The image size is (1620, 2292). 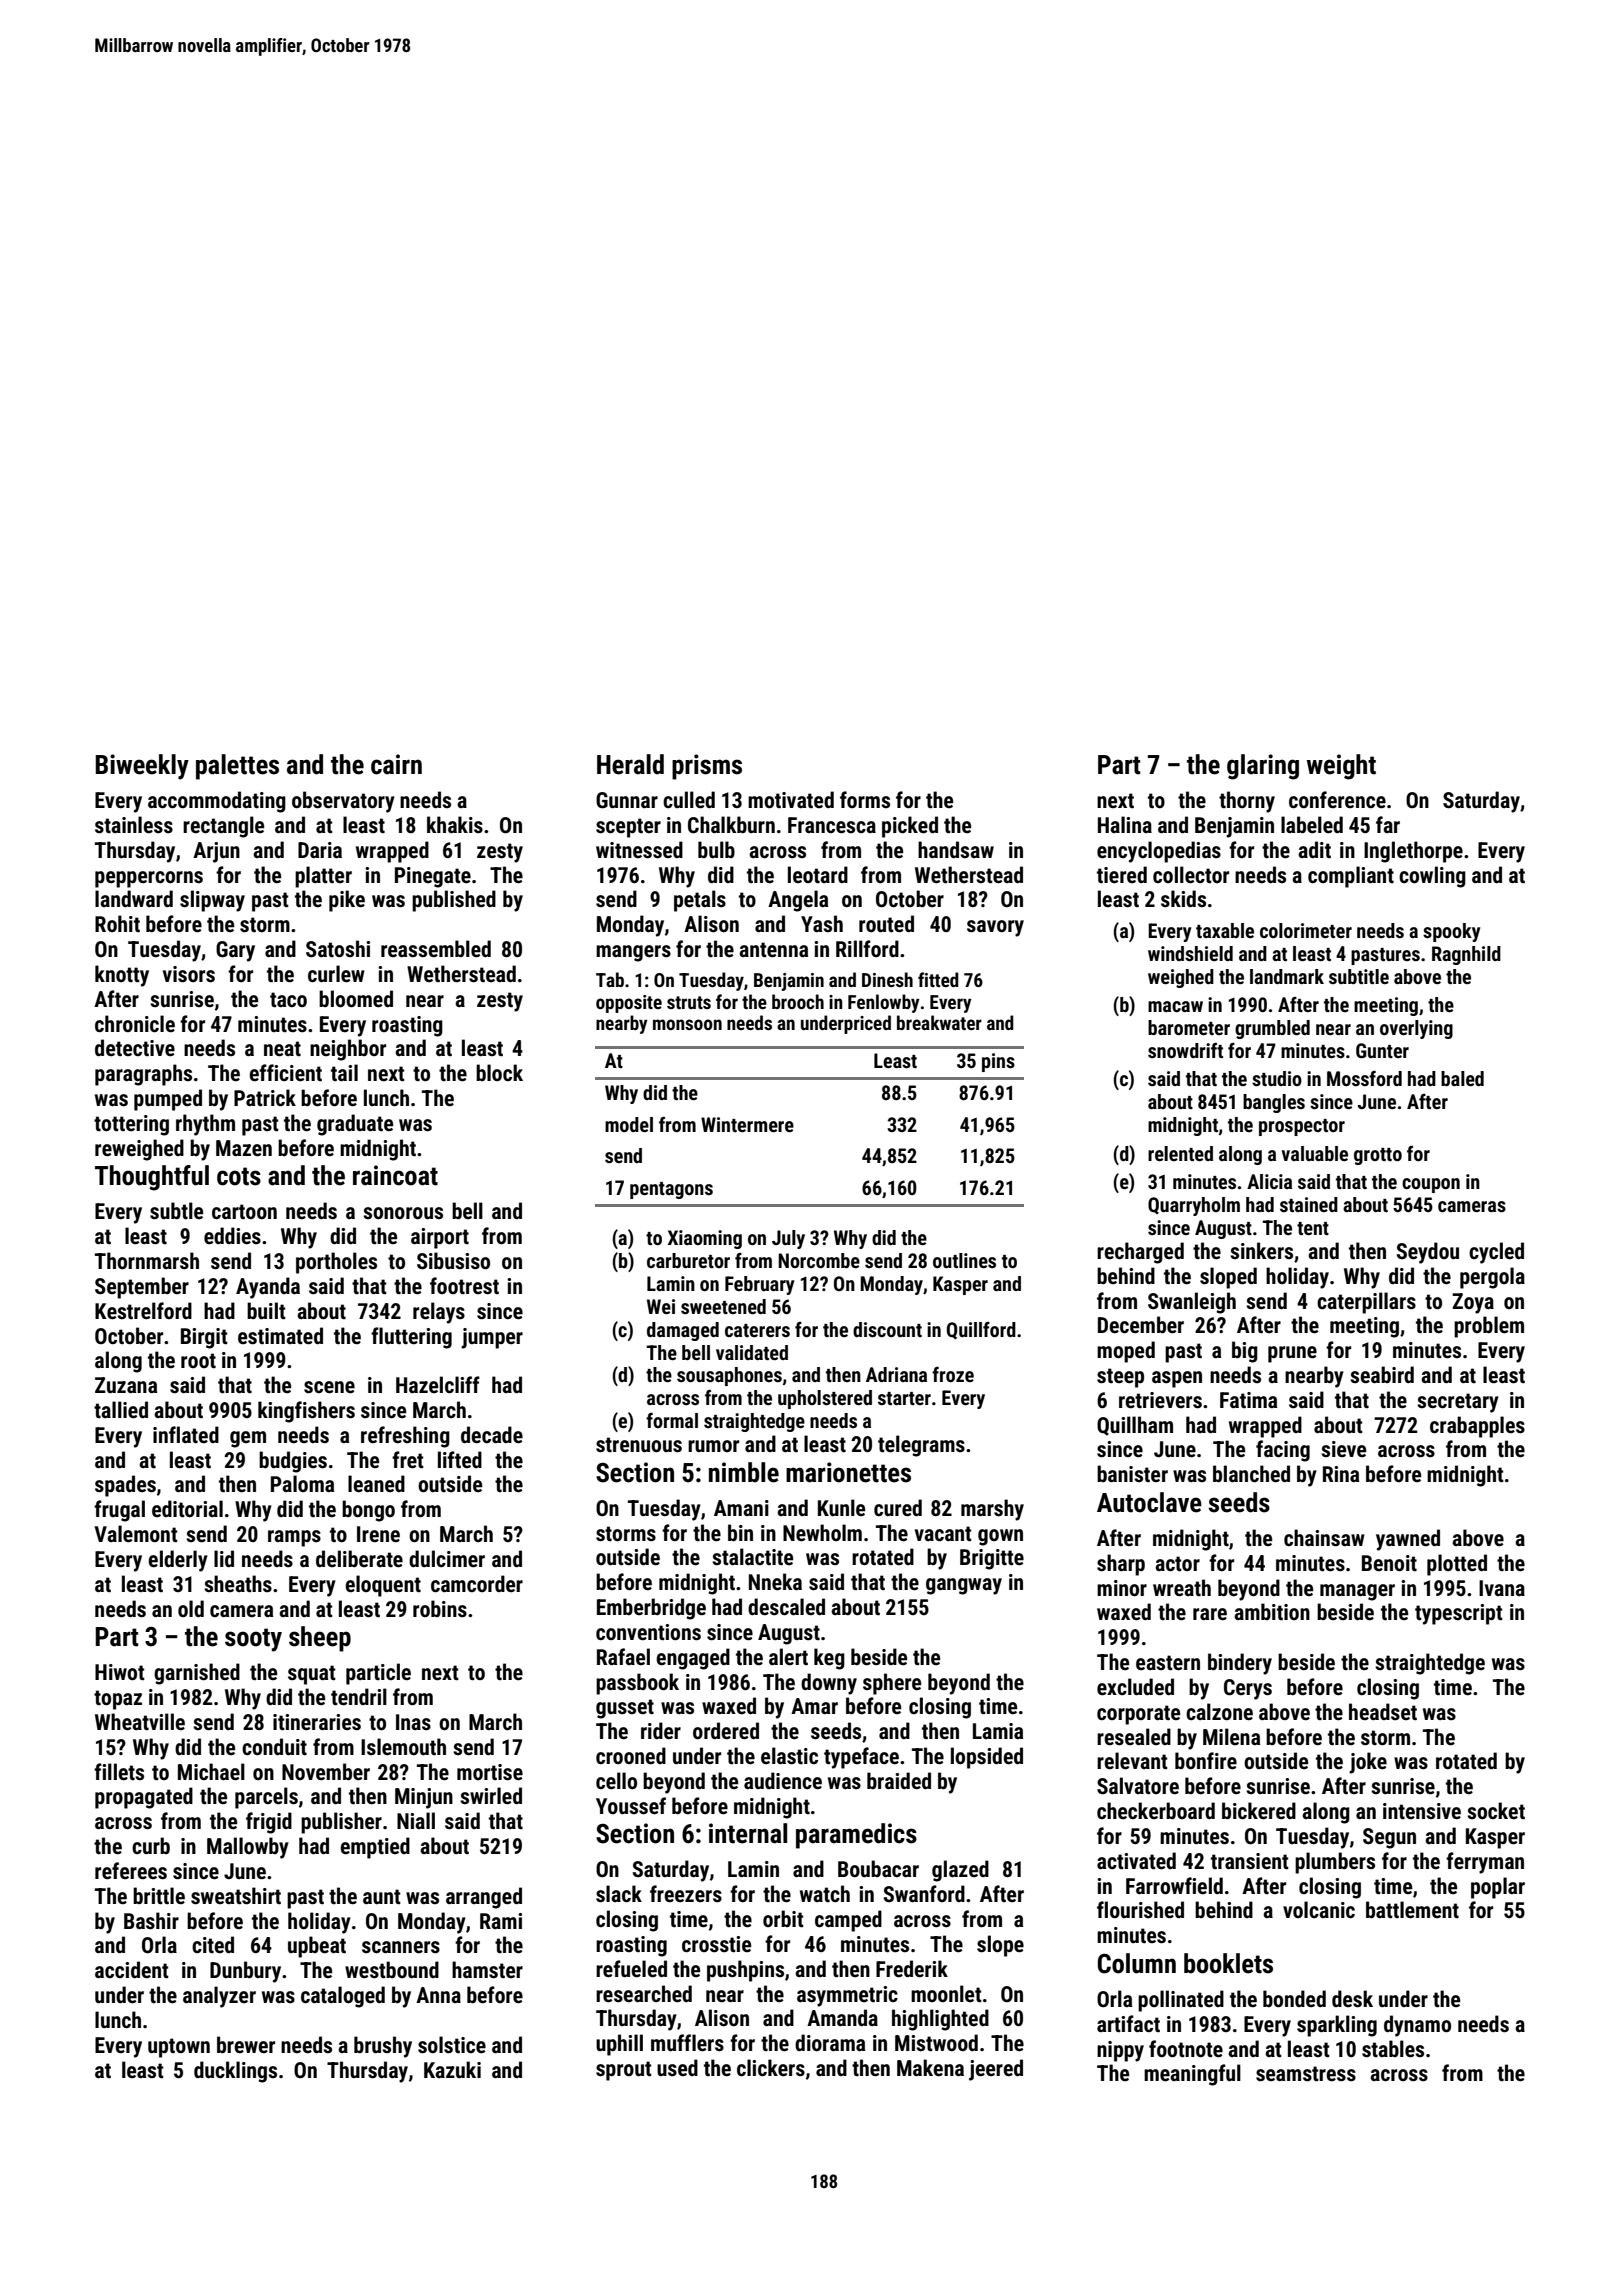 I want to click on pergola, so click(x=1492, y=1278).
